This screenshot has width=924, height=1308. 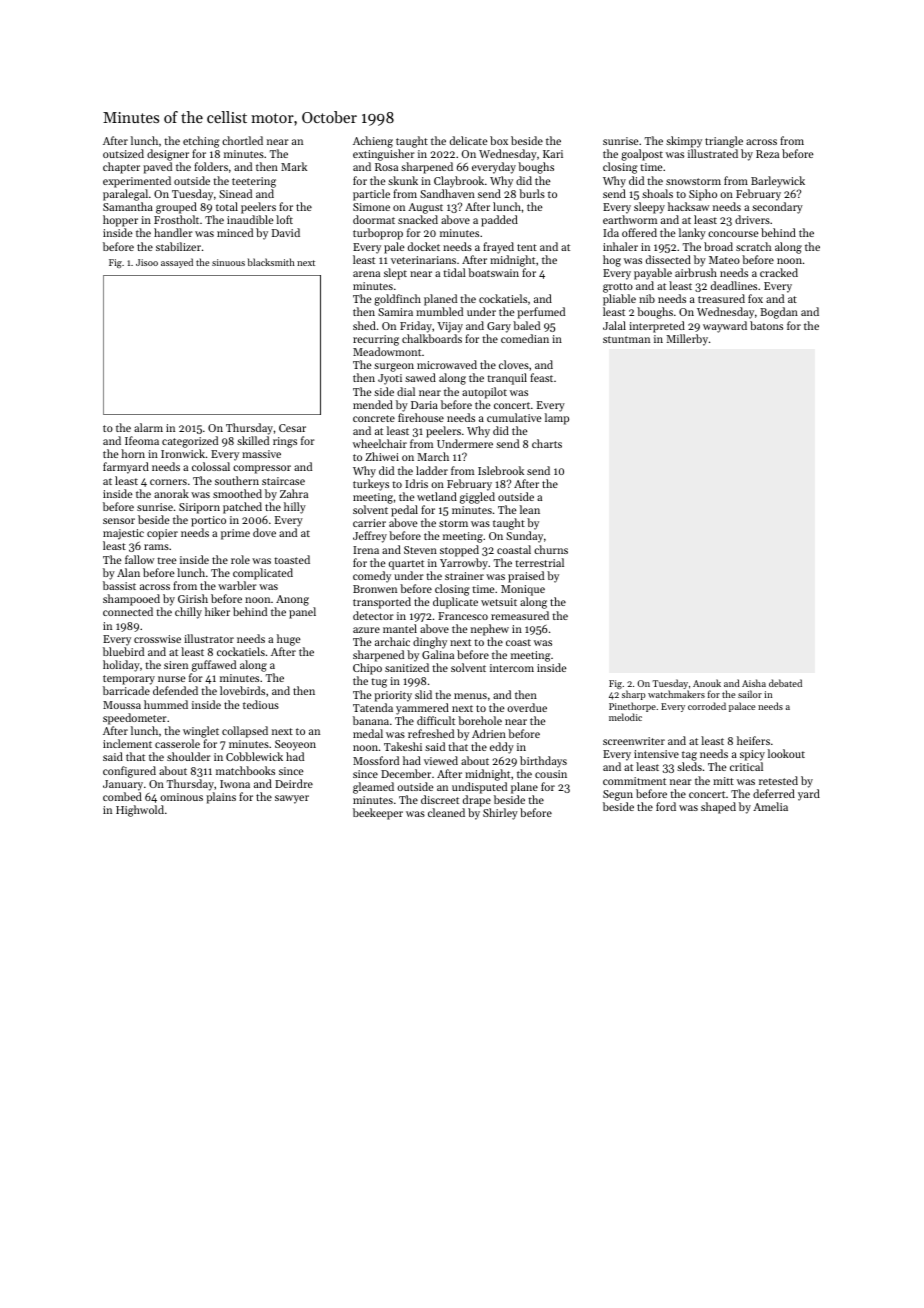 I want to click on Anong, so click(x=292, y=600).
